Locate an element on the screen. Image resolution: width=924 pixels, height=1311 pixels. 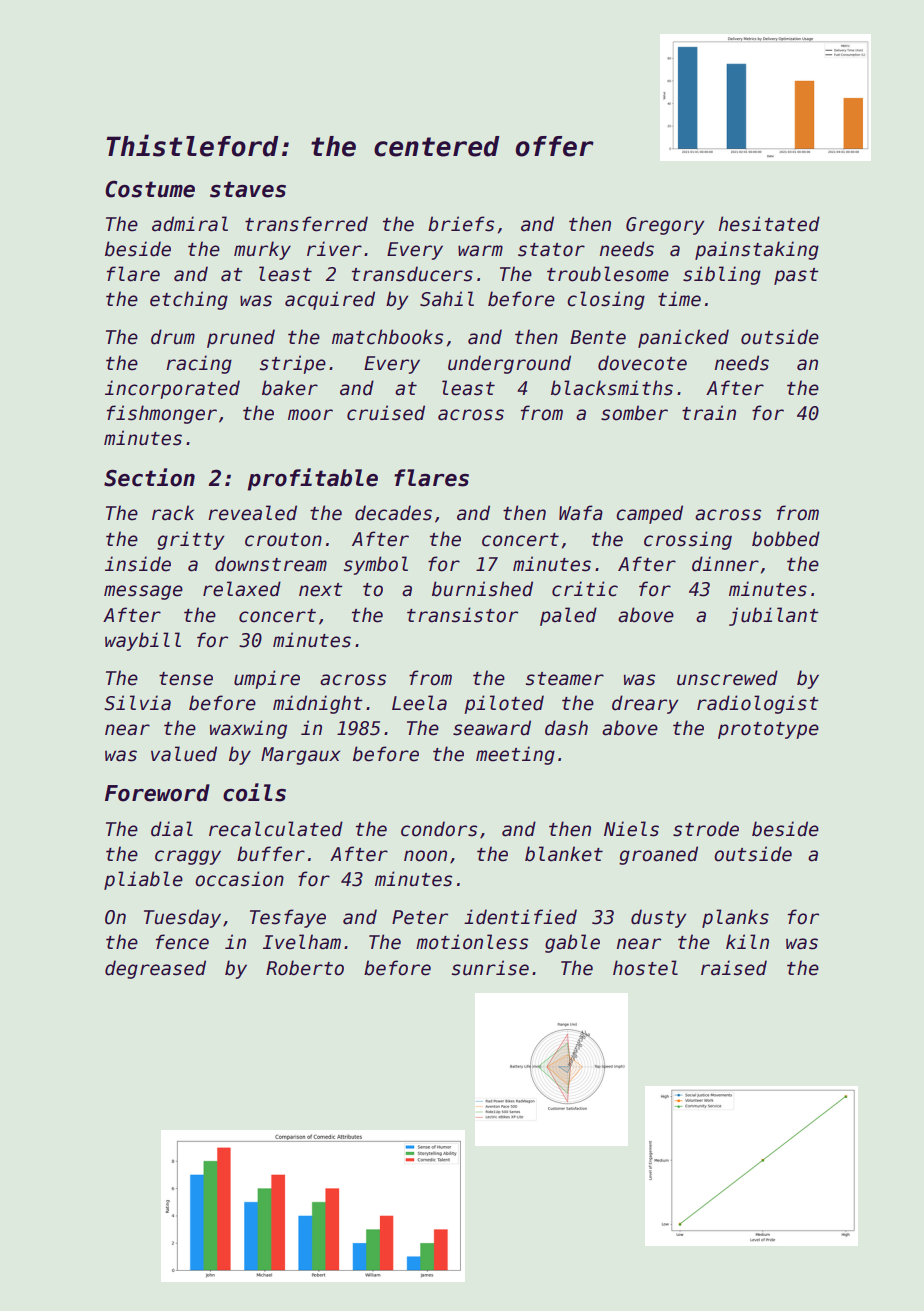
moor is located at coordinates (310, 415).
